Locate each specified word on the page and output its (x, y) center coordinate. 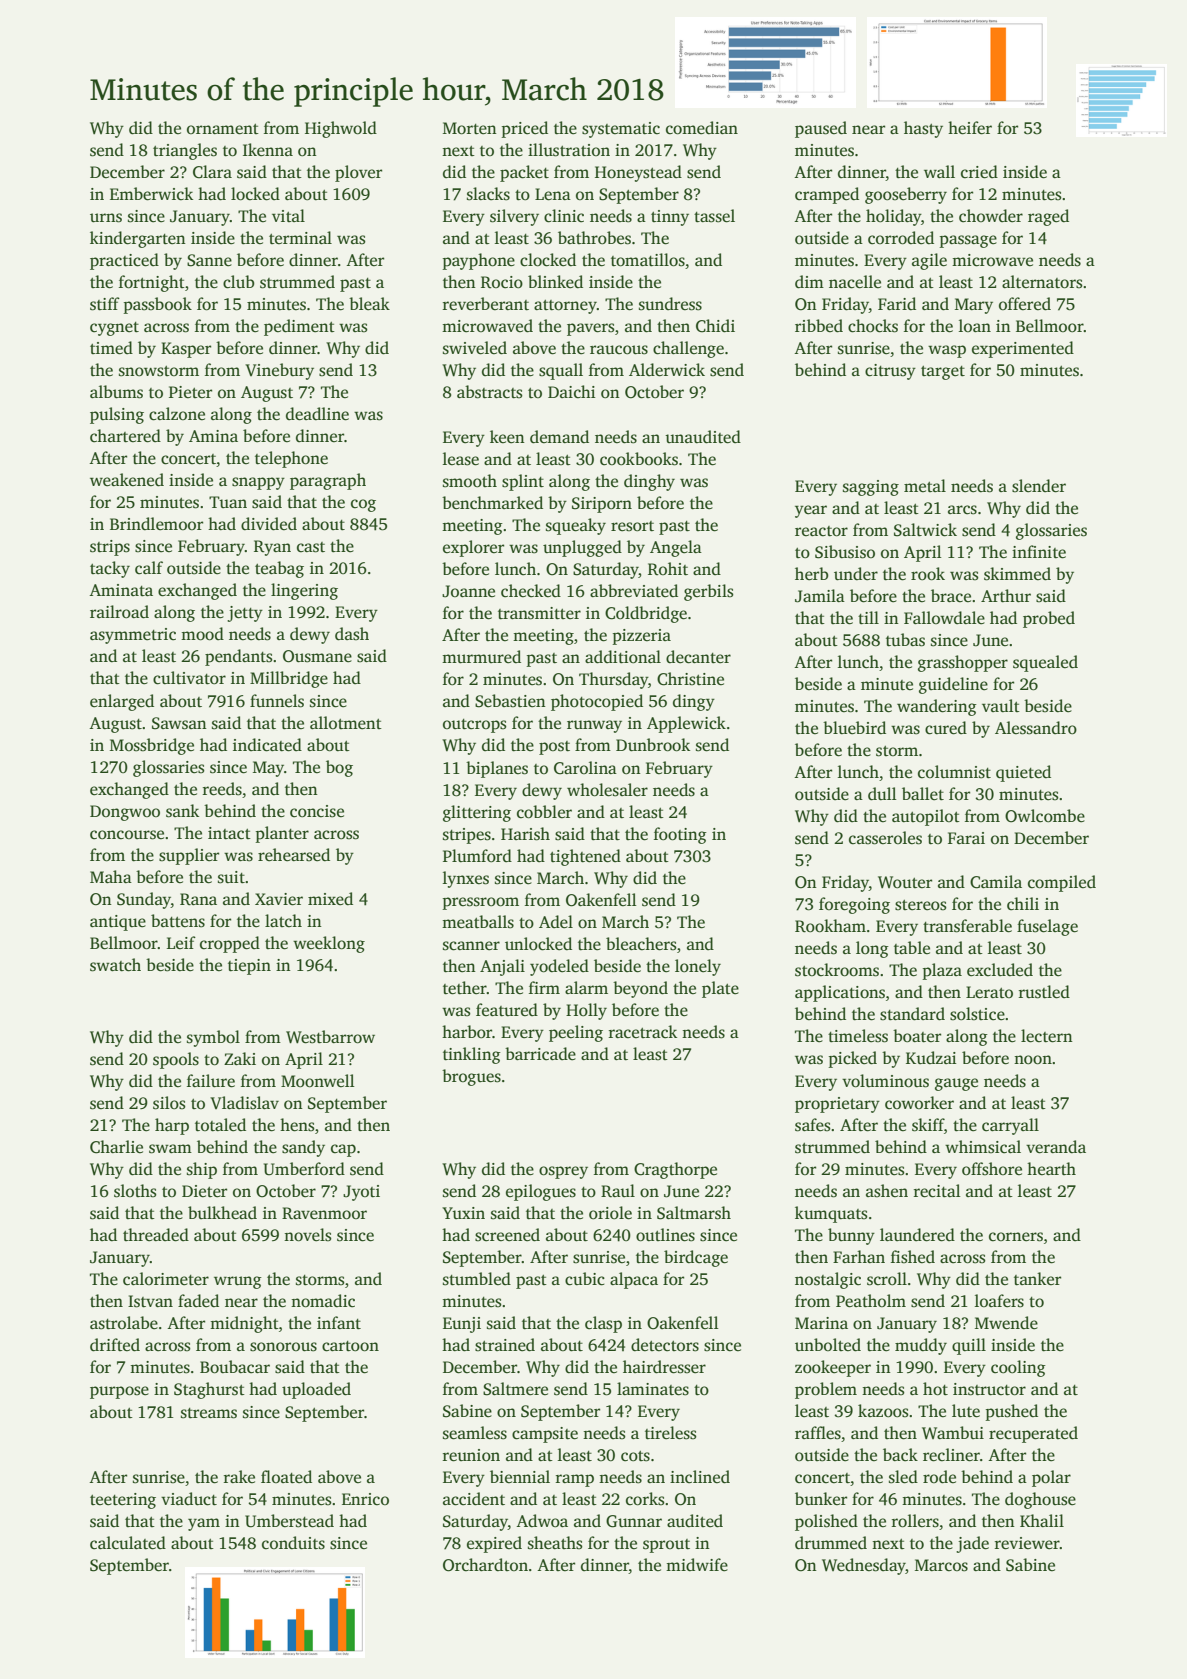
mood (202, 634)
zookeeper (833, 1368)
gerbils (709, 592)
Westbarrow (330, 1037)
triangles (185, 151)
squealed (1045, 663)
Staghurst (209, 1390)
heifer (970, 128)
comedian (702, 128)
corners (1016, 1237)
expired (494, 1544)
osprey (563, 1172)
